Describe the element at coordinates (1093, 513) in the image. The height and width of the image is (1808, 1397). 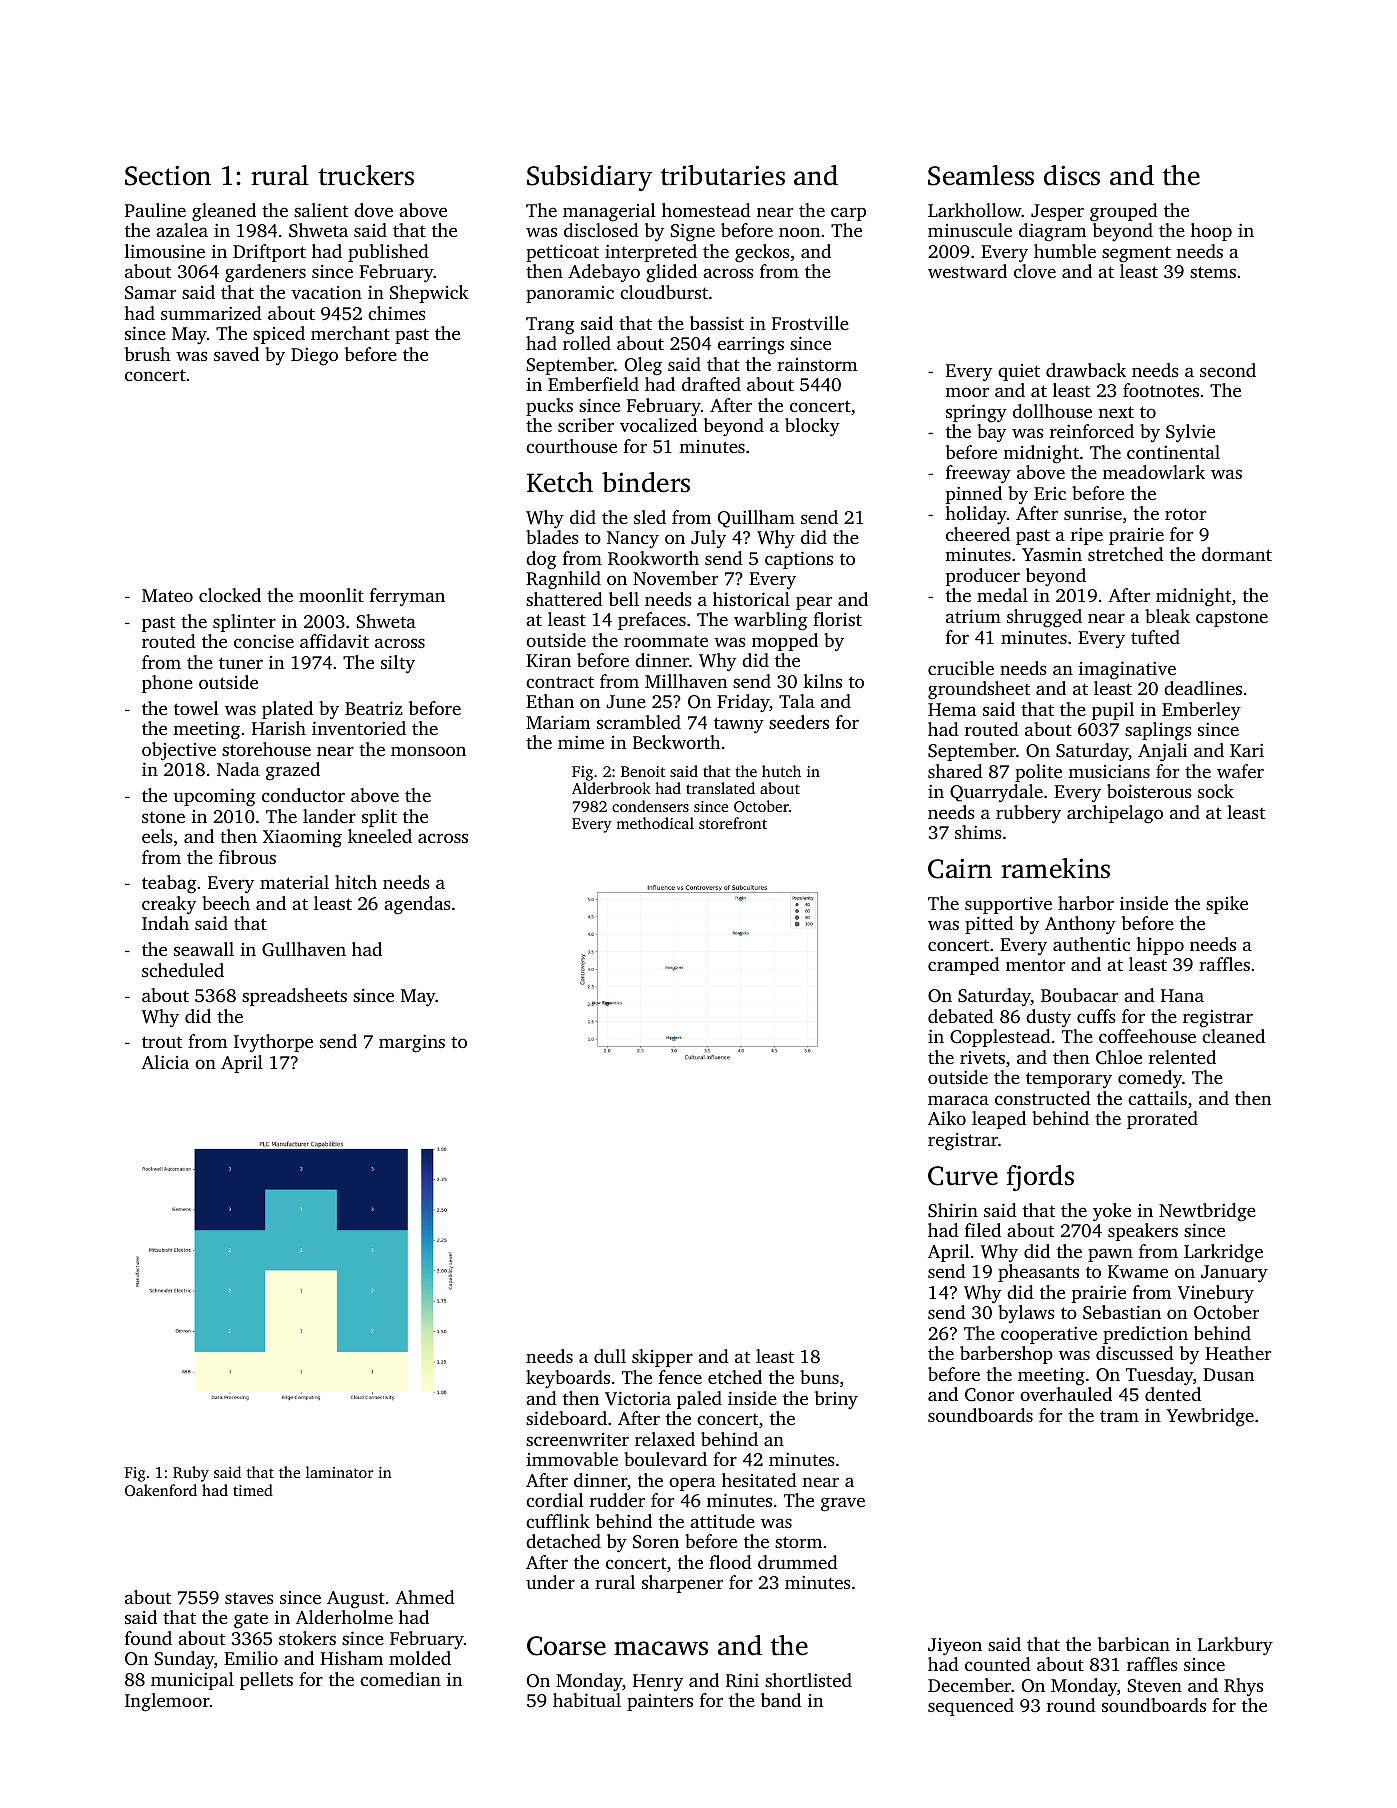
I see `sunrise` at that location.
